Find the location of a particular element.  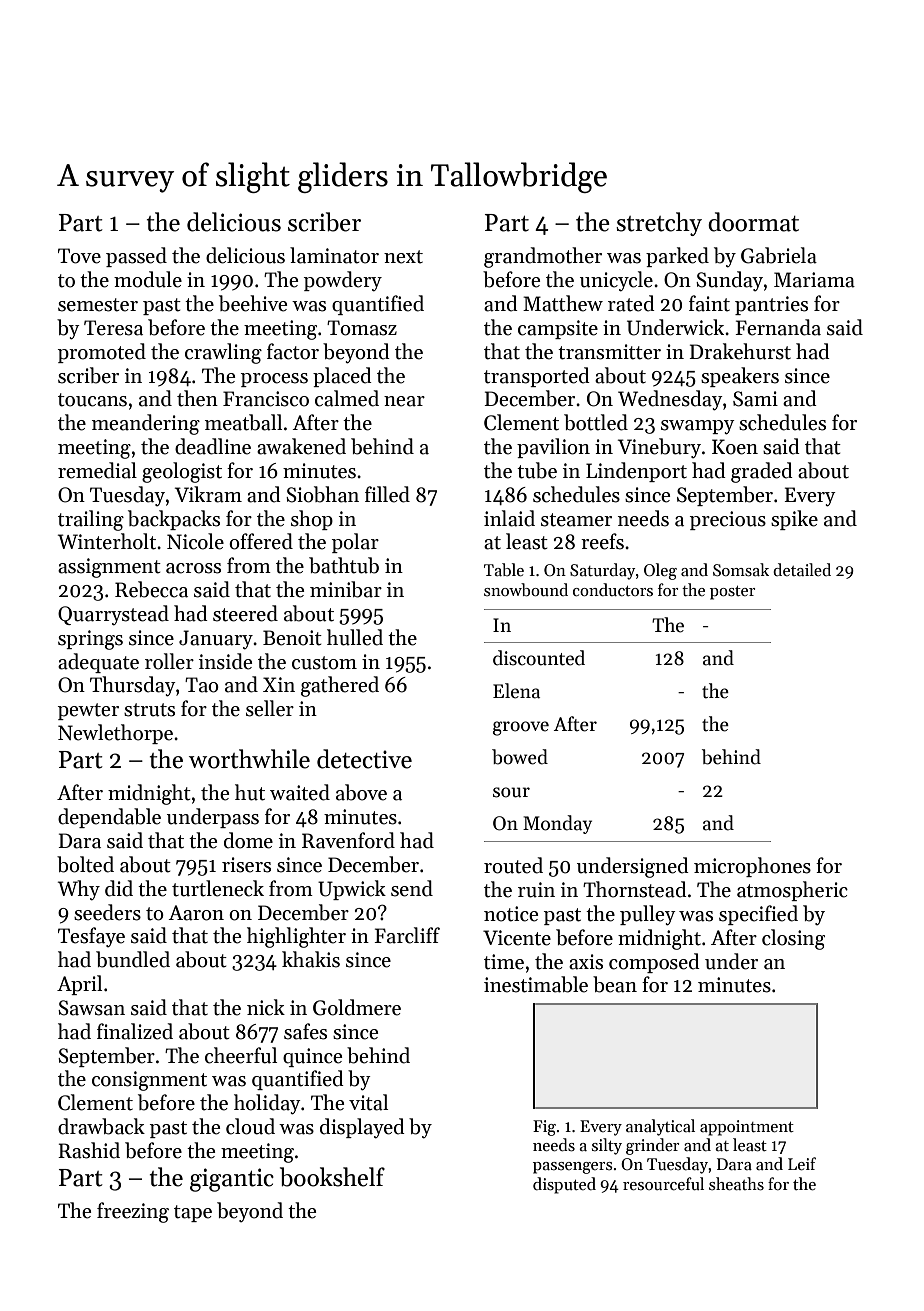

placed is located at coordinates (342, 377).
